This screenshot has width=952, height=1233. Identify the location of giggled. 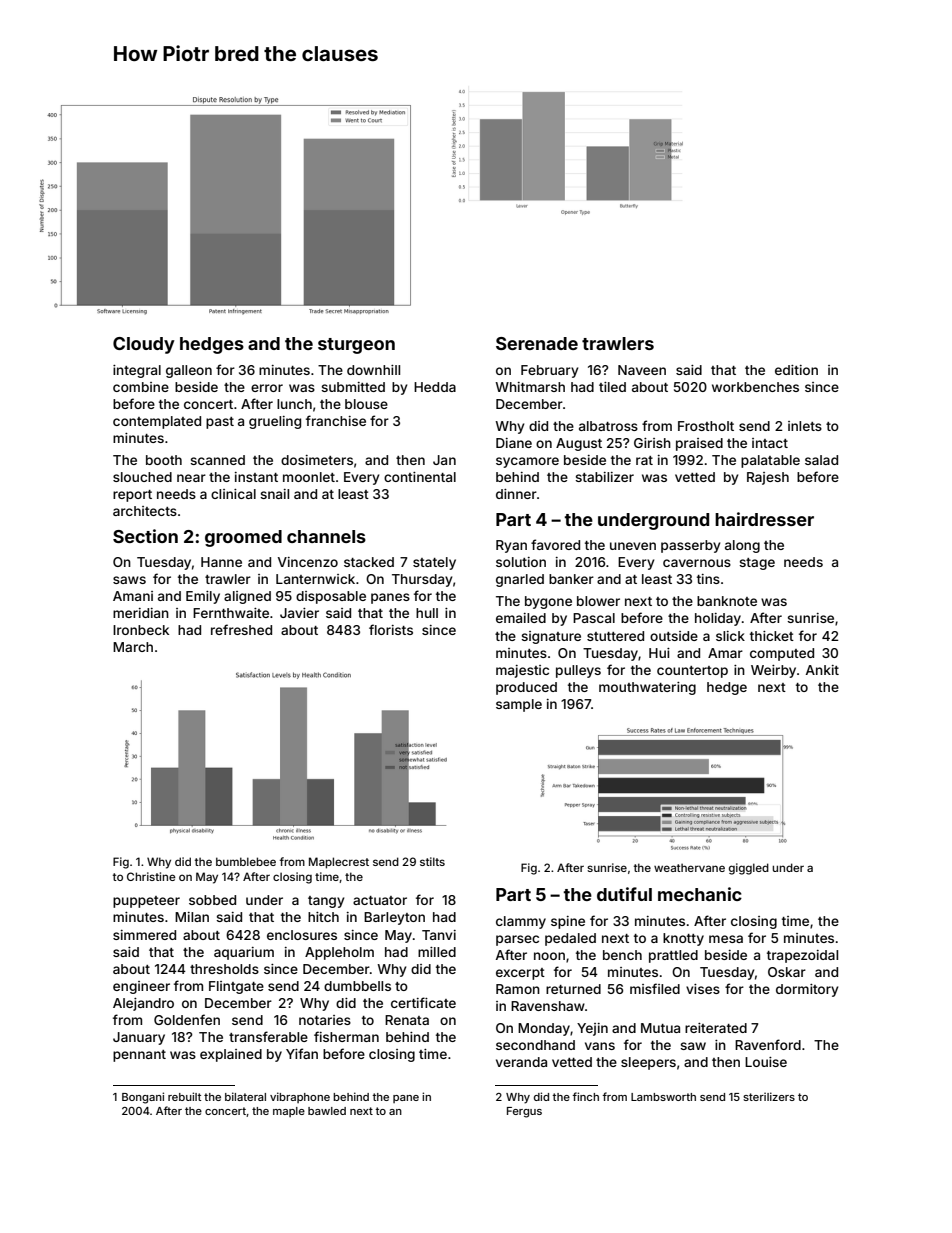
(749, 869).
